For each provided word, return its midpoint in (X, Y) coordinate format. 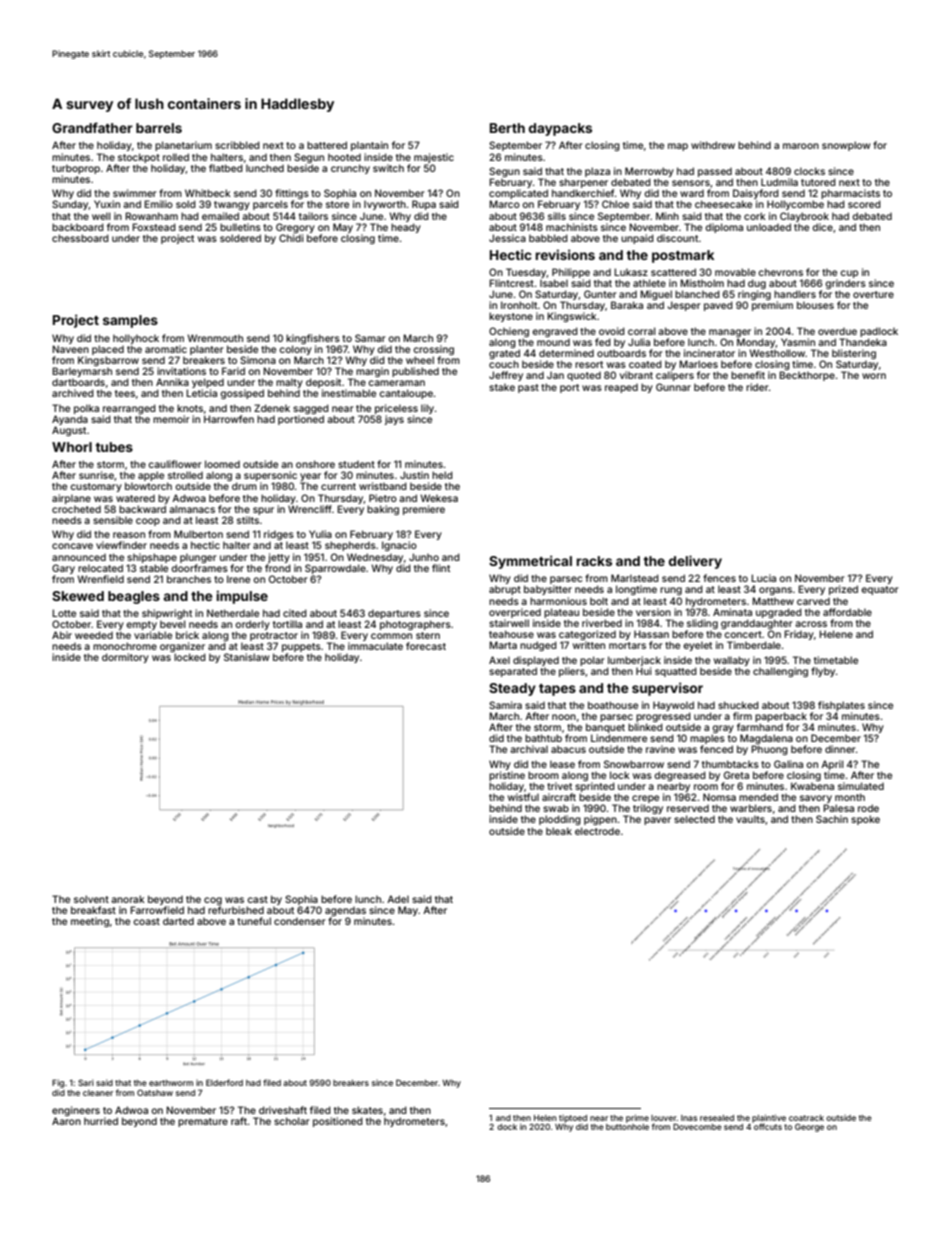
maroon (801, 146)
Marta (503, 645)
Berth (507, 128)
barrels (159, 128)
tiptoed (573, 1119)
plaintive (769, 1118)
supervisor (667, 689)
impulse (242, 597)
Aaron (66, 1121)
